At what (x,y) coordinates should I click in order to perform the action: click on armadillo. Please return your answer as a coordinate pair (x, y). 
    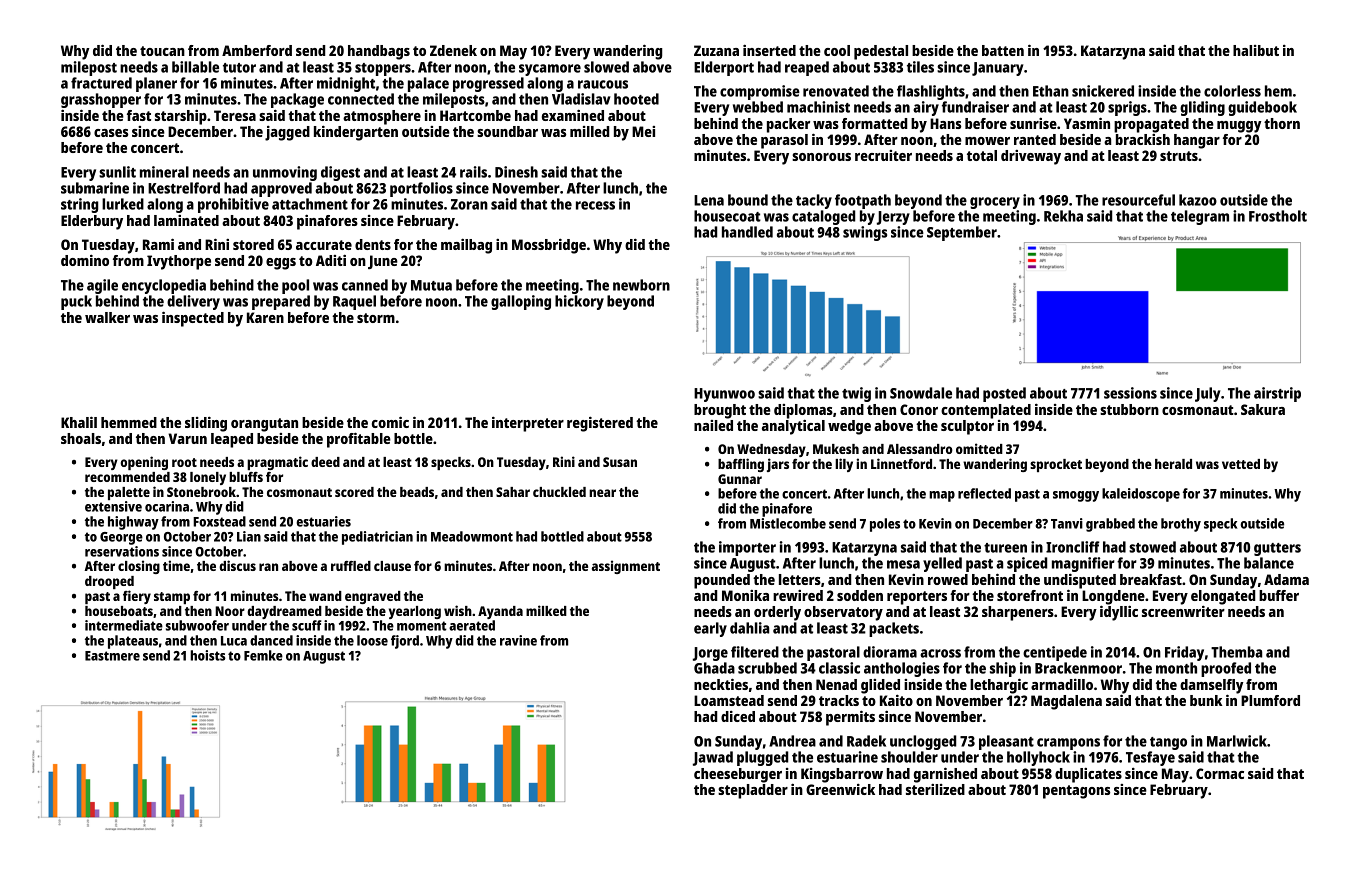
    Looking at the image, I should click on (1062, 684).
